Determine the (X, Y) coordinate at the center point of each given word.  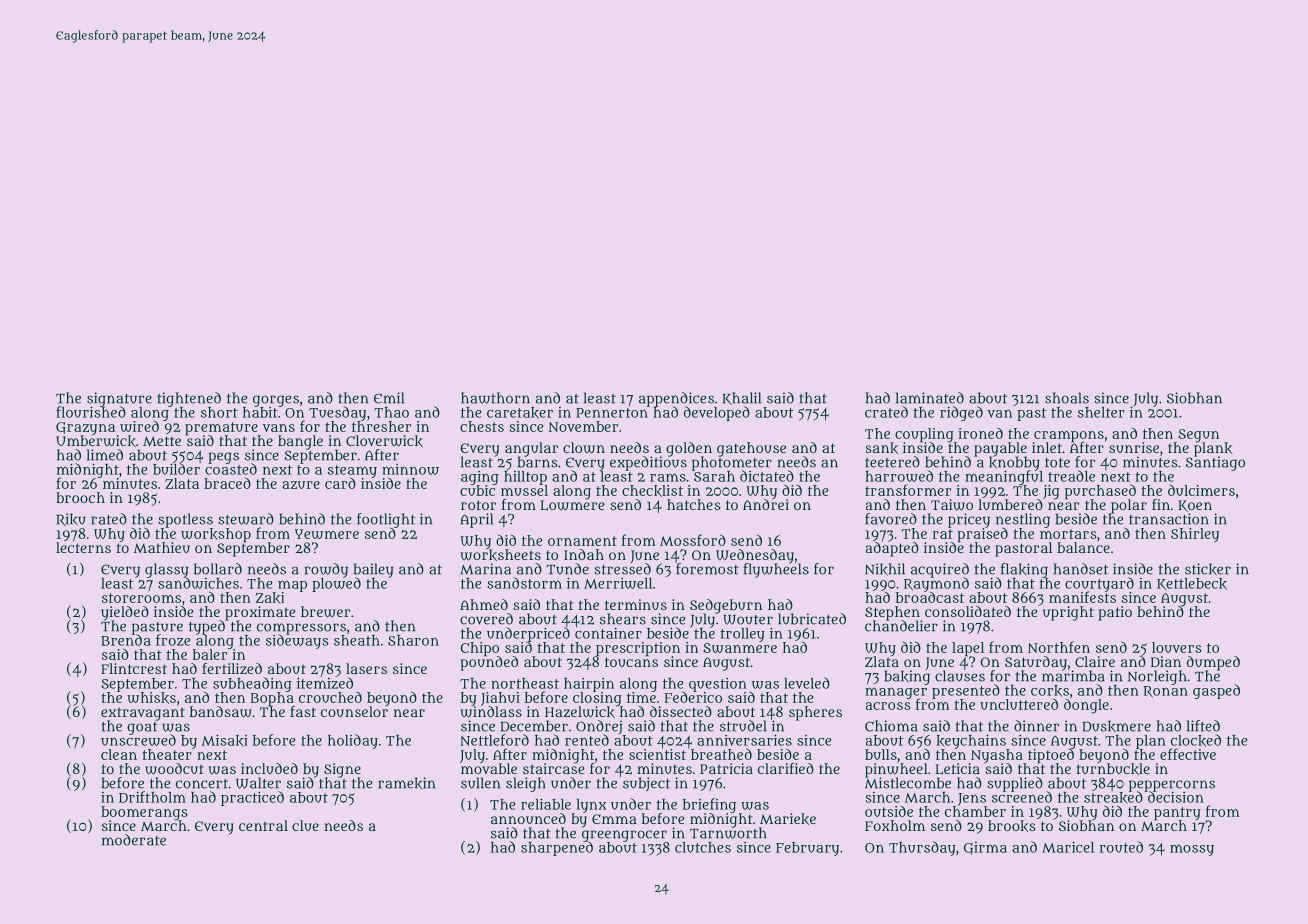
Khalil (742, 398)
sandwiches (198, 583)
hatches (693, 504)
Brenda (126, 640)
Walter (258, 783)
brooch (80, 497)
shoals (1067, 398)
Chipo (480, 649)
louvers (1177, 647)
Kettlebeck (1192, 584)
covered (486, 619)
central (263, 825)
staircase (553, 768)
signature (119, 399)
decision (1176, 797)
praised (982, 535)
